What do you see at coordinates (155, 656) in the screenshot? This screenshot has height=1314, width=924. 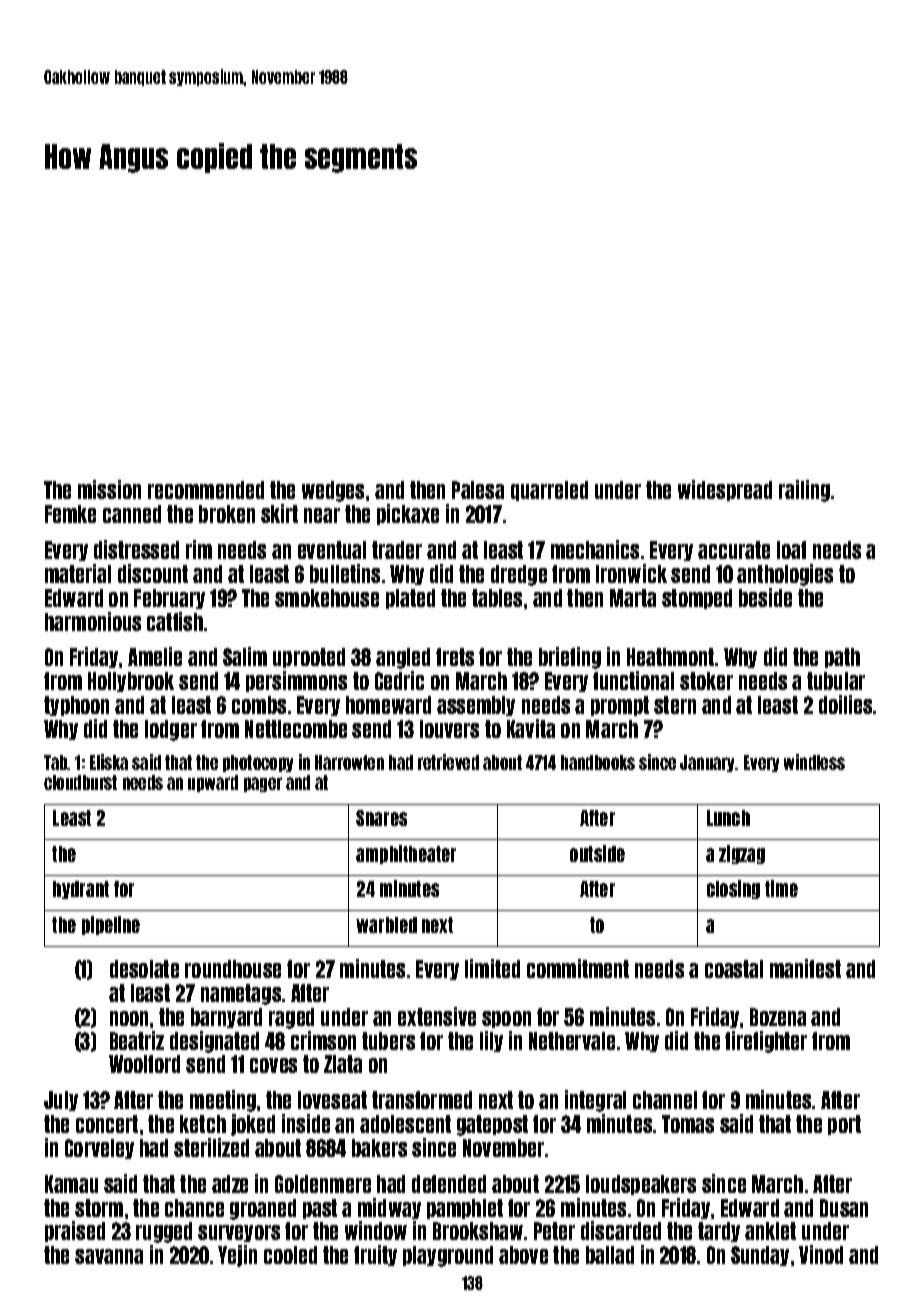 I see `Amelie` at bounding box center [155, 656].
